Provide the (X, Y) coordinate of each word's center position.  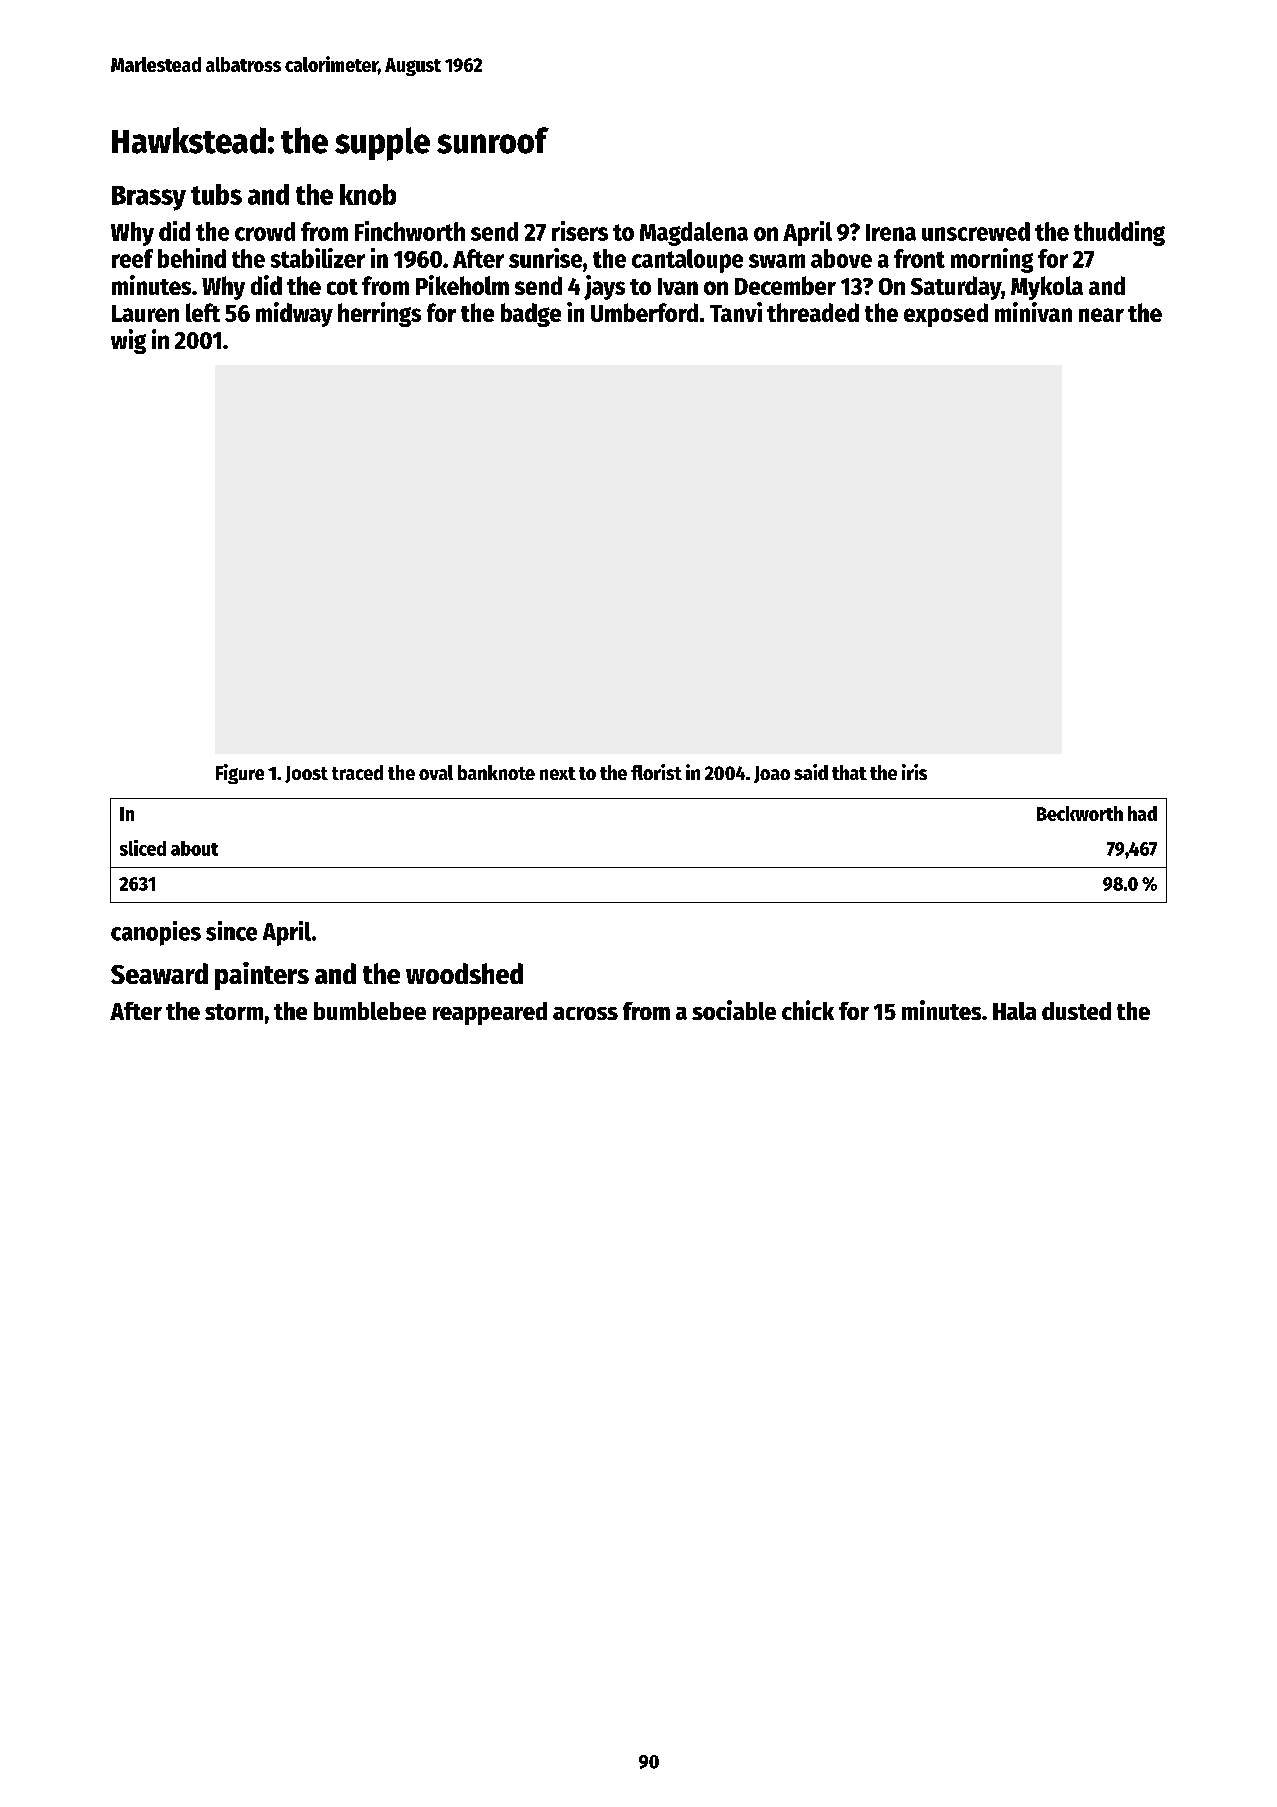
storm (234, 1012)
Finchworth (410, 231)
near (1101, 315)
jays (604, 287)
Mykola (1047, 288)
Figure (240, 774)
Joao (772, 774)
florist (656, 772)
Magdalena (694, 234)
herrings (379, 314)
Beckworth (1080, 813)
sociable (734, 1010)
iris (914, 772)
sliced (143, 848)
